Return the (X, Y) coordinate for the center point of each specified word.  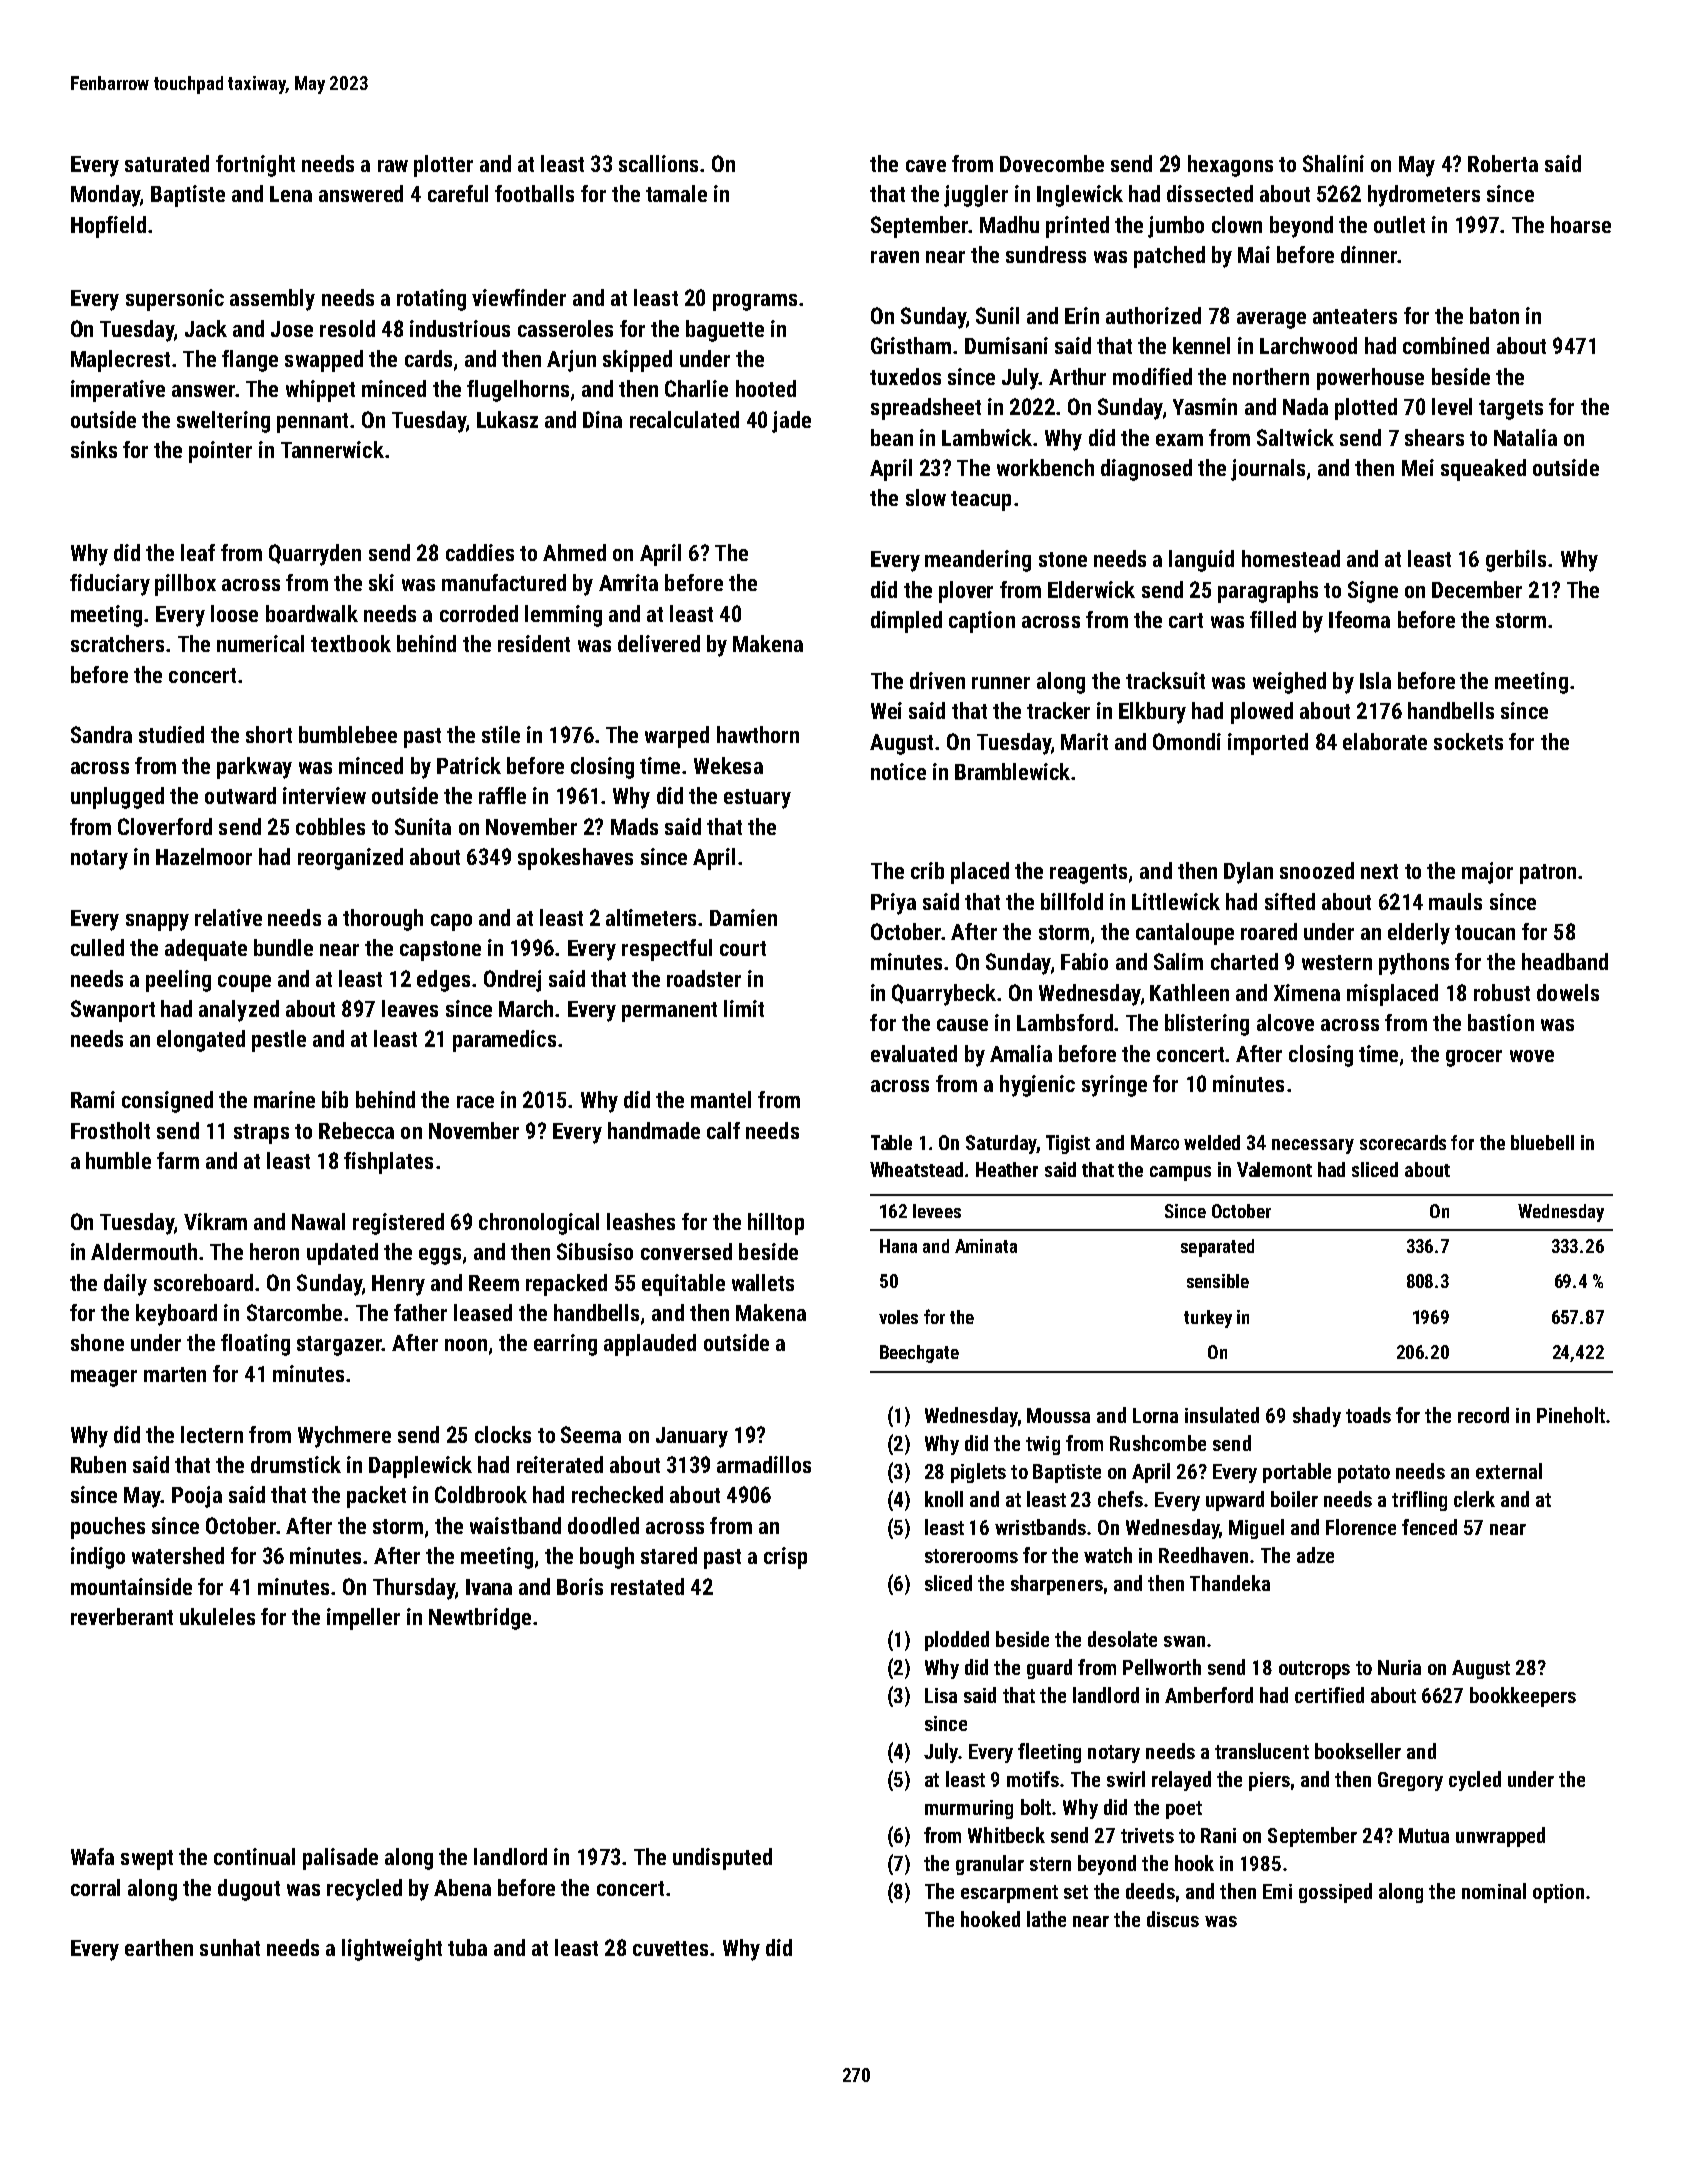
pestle (279, 1041)
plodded (957, 1641)
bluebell (1542, 1142)
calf (723, 1130)
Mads (634, 826)
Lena (291, 194)
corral (95, 1887)
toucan (1485, 932)
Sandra (101, 734)
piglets (978, 1473)
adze (1315, 1555)
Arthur (1077, 376)
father (420, 1312)
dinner (1369, 254)
